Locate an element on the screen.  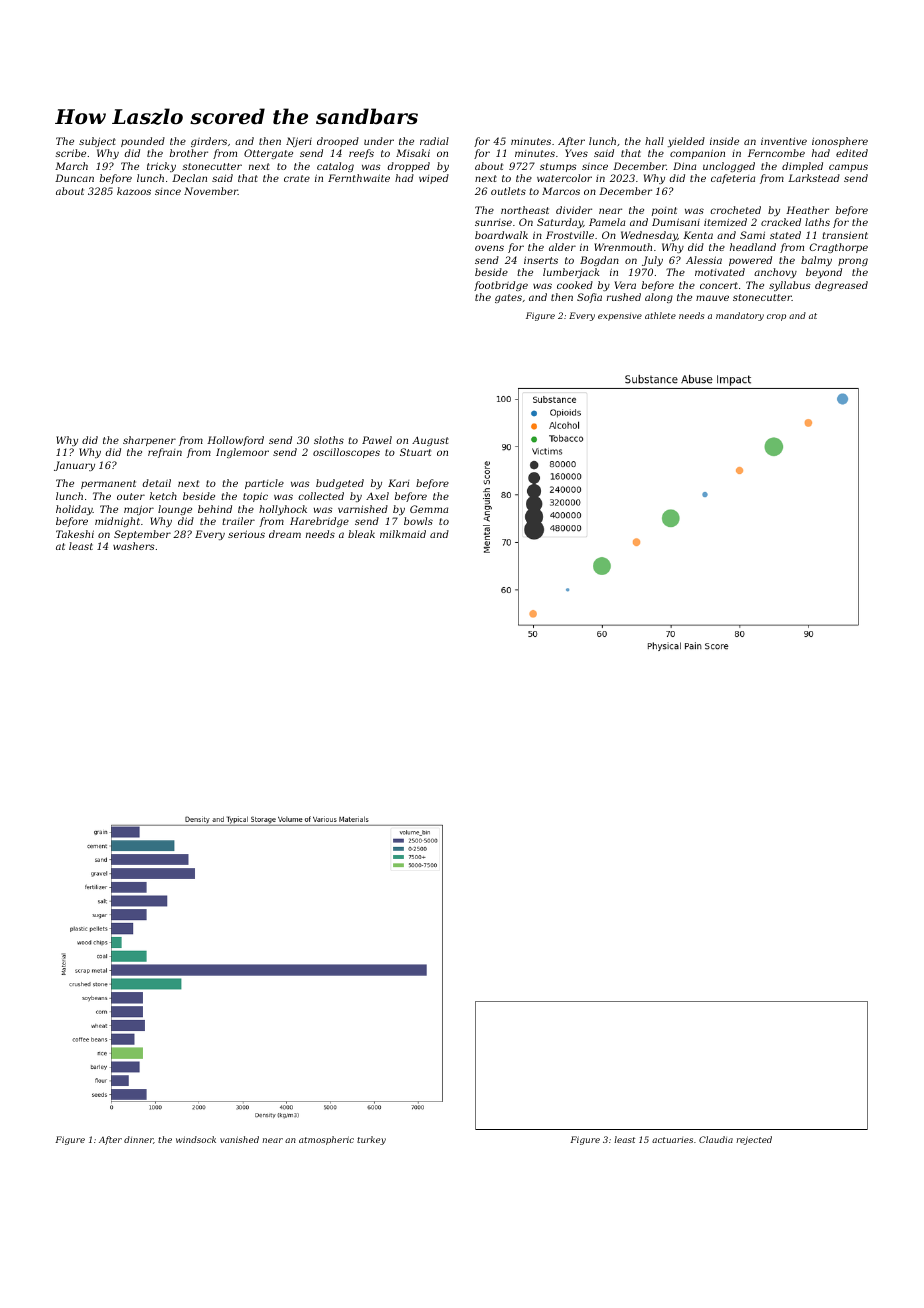
dinner is located at coordinates (138, 1139).
